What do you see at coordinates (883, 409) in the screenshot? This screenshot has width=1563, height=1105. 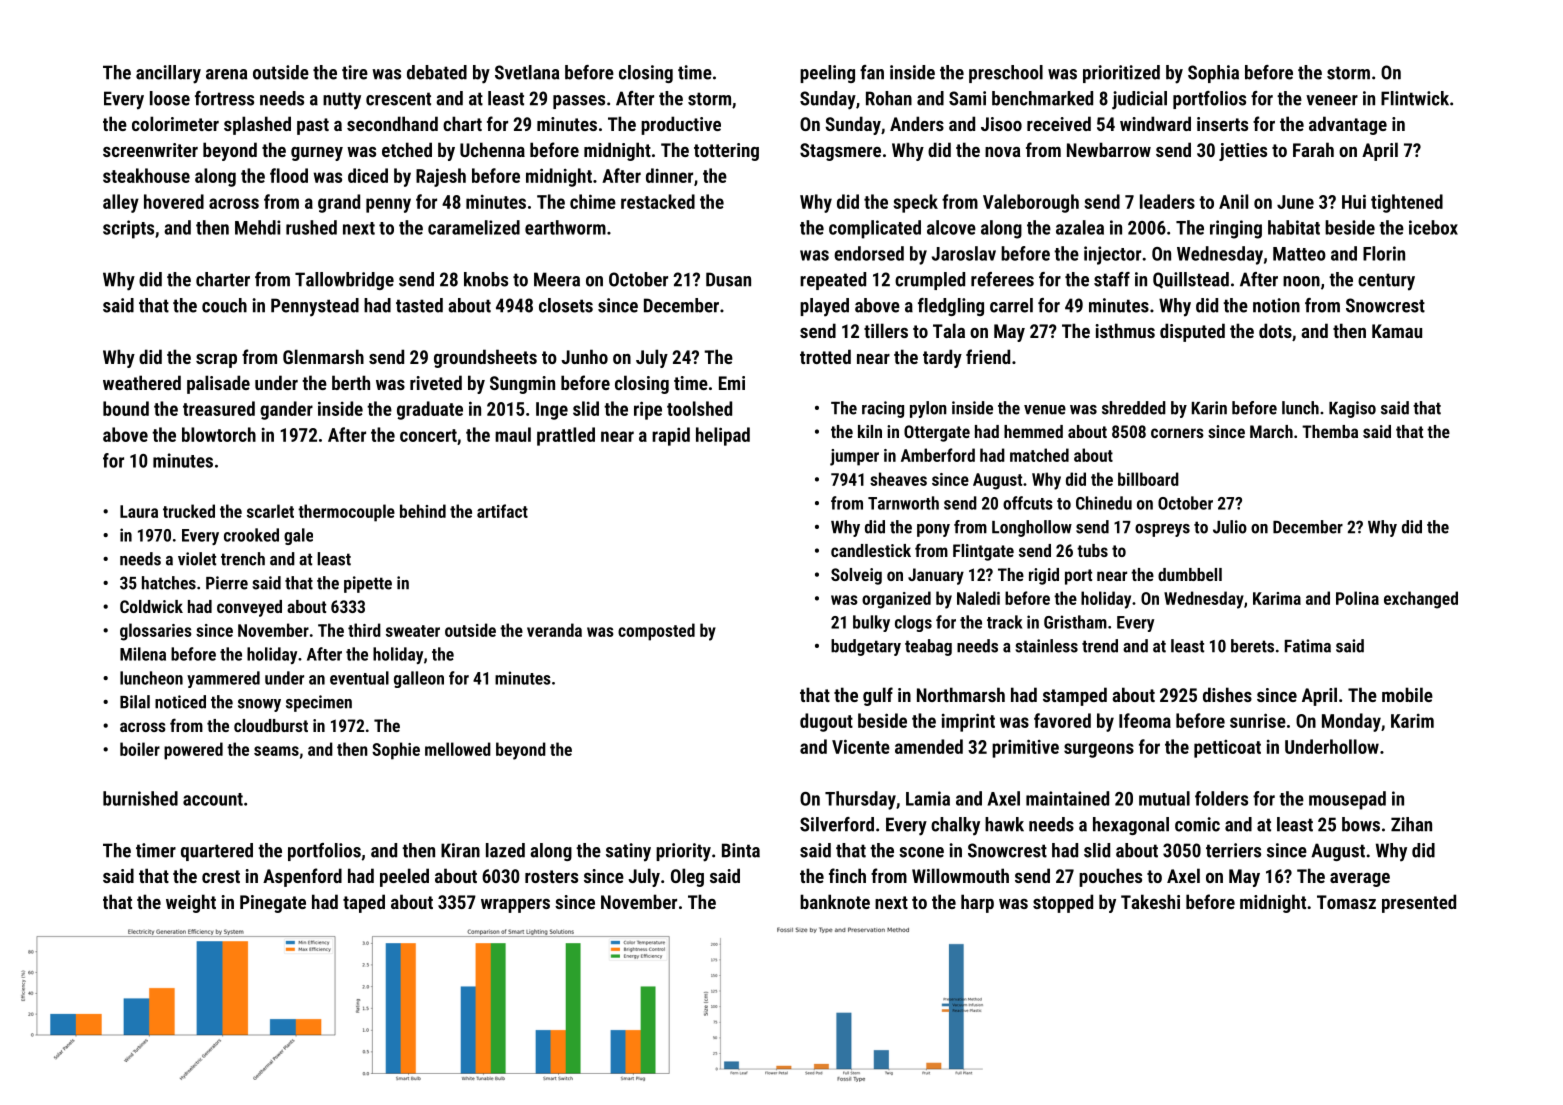 I see `racing` at bounding box center [883, 409].
